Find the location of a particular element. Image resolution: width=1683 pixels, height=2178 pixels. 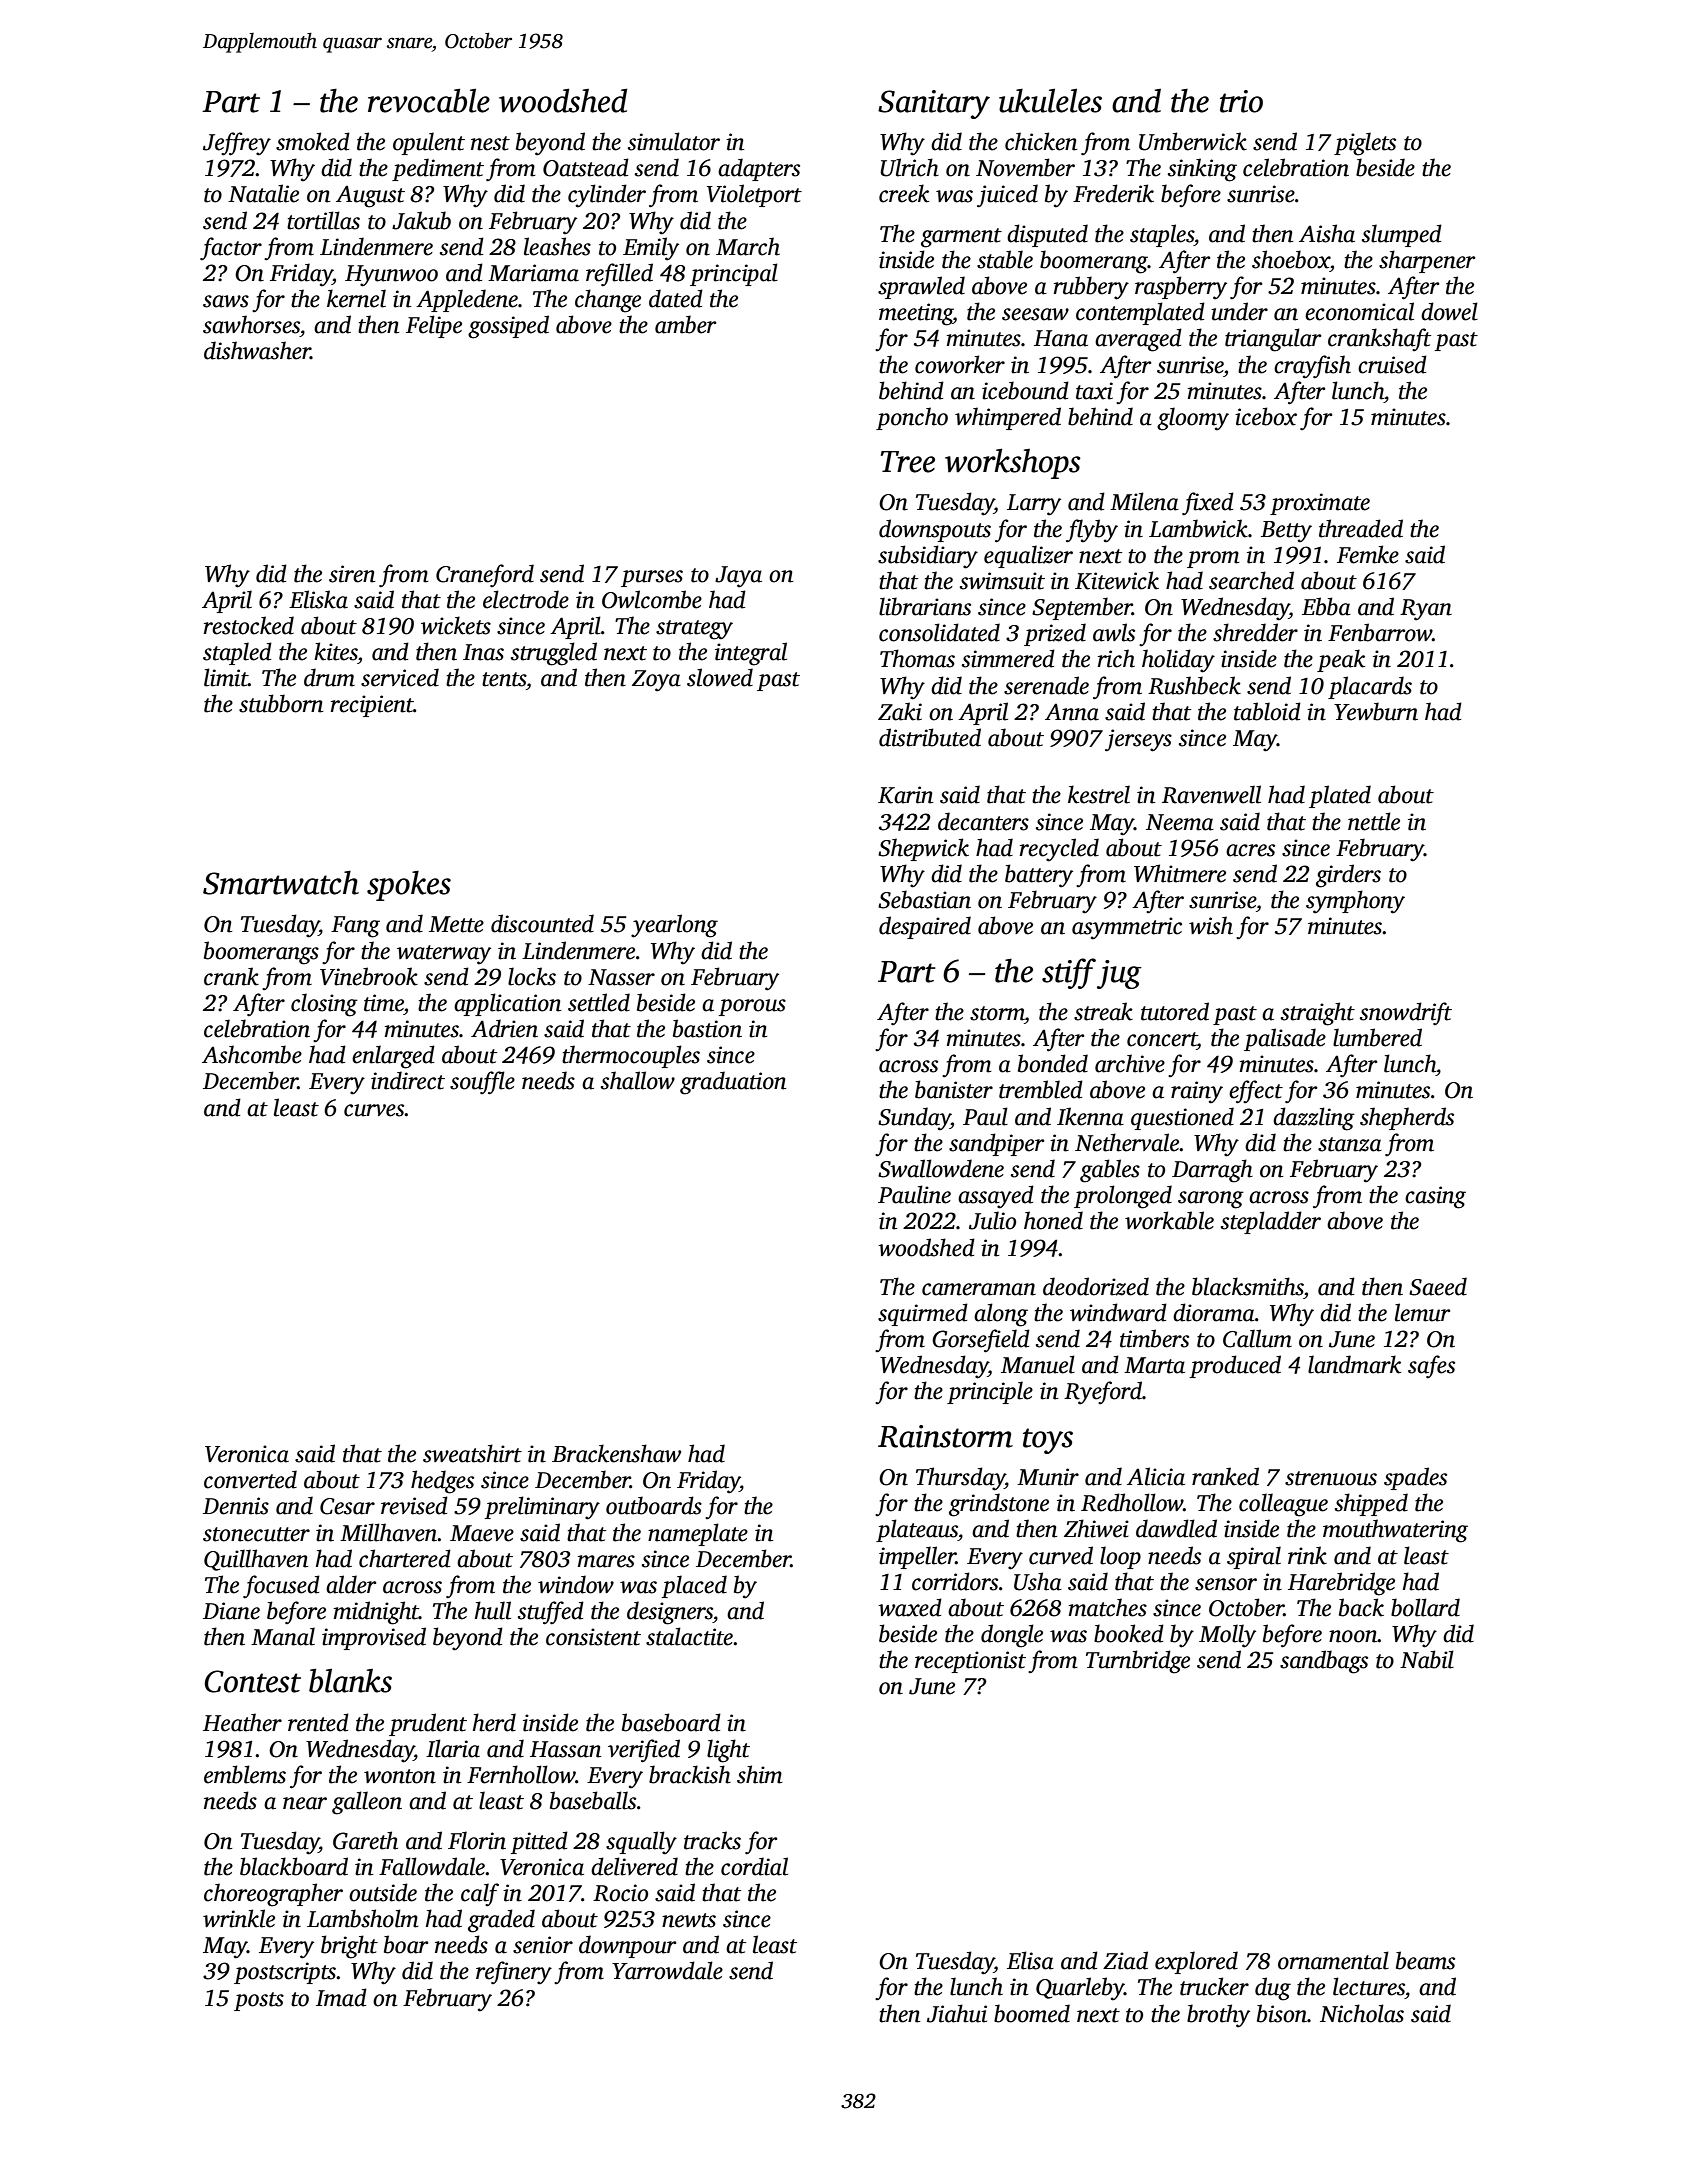

creek is located at coordinates (904, 193).
